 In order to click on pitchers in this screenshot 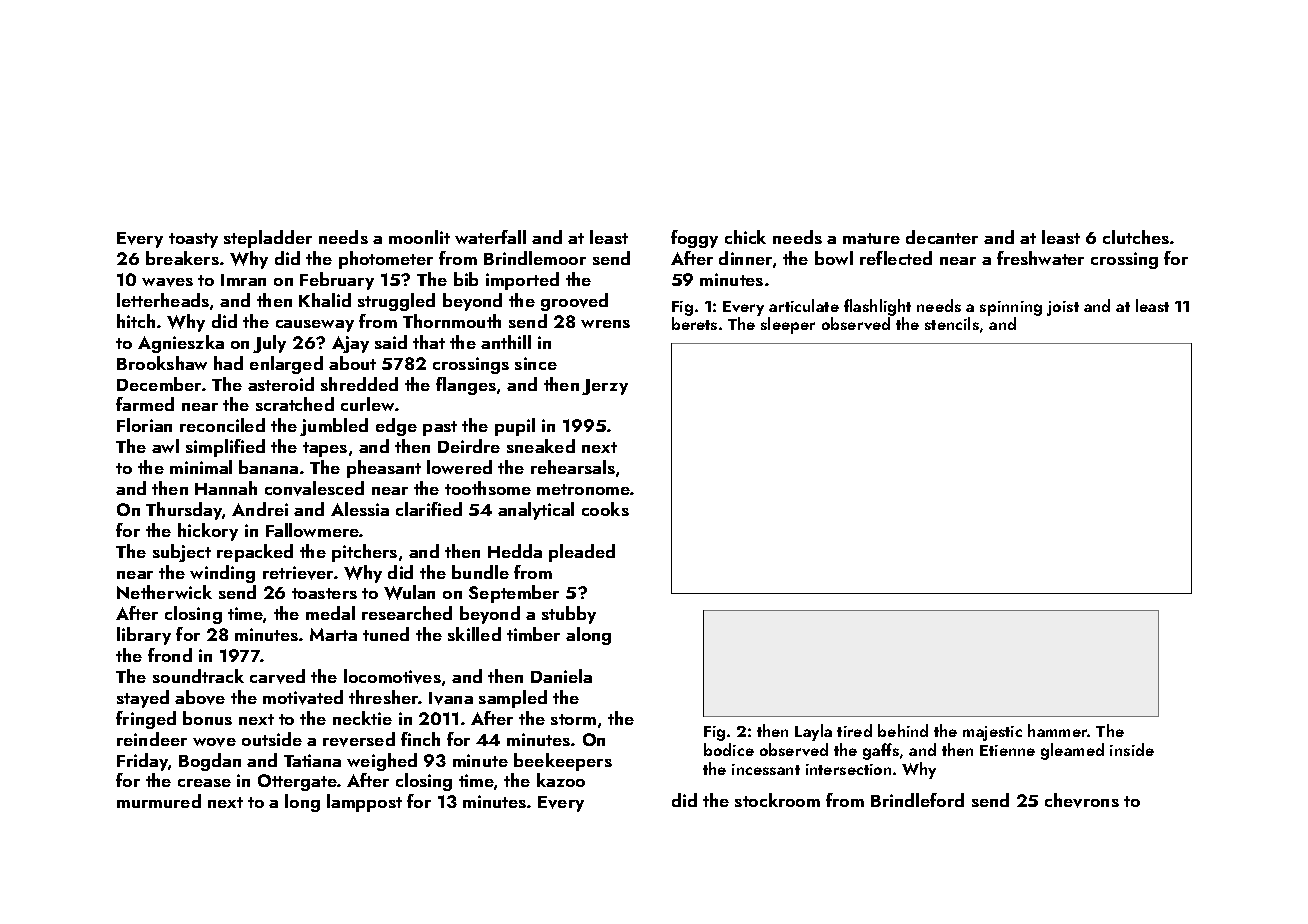, I will do `click(364, 553)`.
